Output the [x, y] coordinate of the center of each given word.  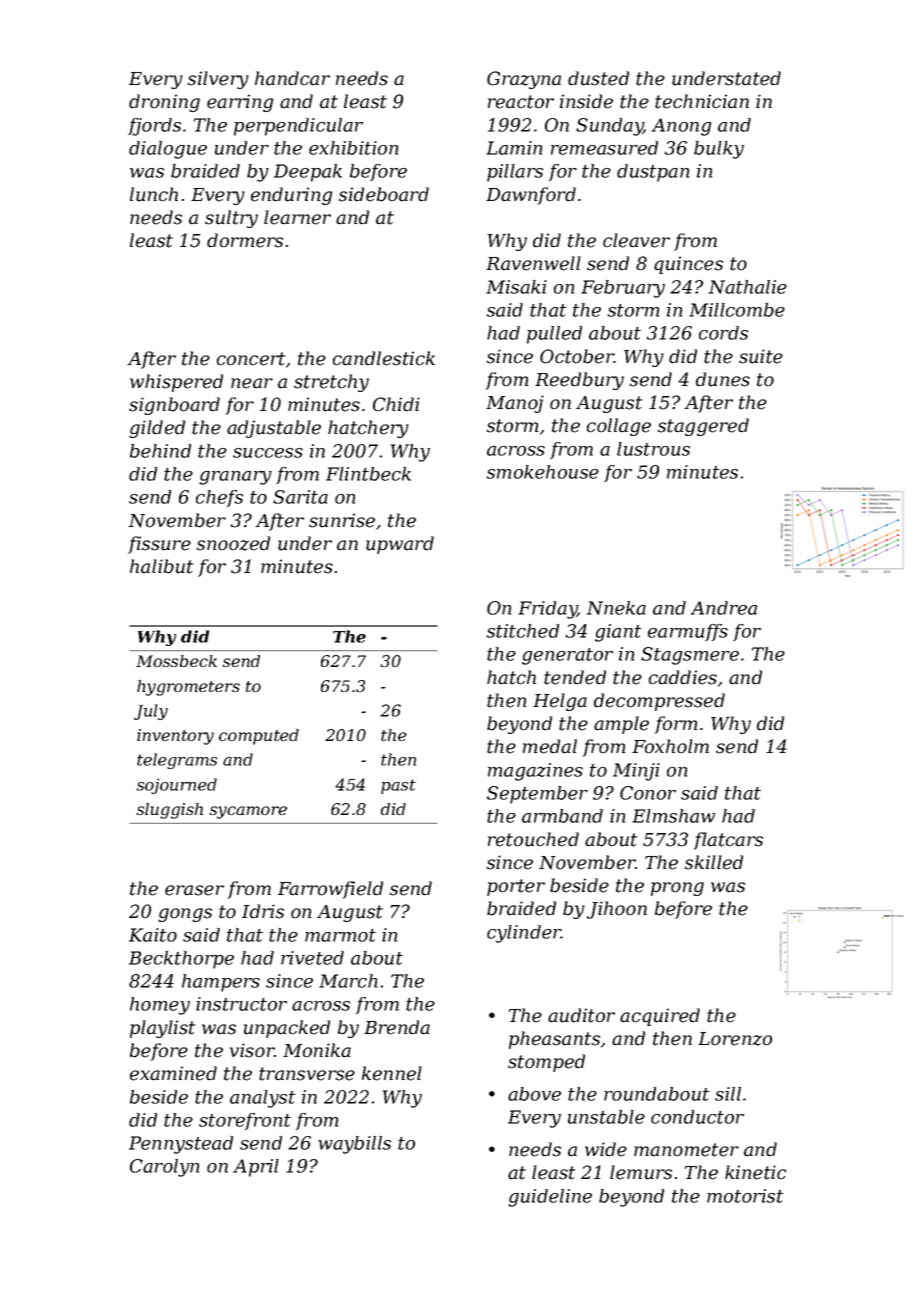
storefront [245, 1121]
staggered [703, 427]
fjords [154, 127]
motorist [745, 1196]
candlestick [384, 358]
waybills [354, 1145]
